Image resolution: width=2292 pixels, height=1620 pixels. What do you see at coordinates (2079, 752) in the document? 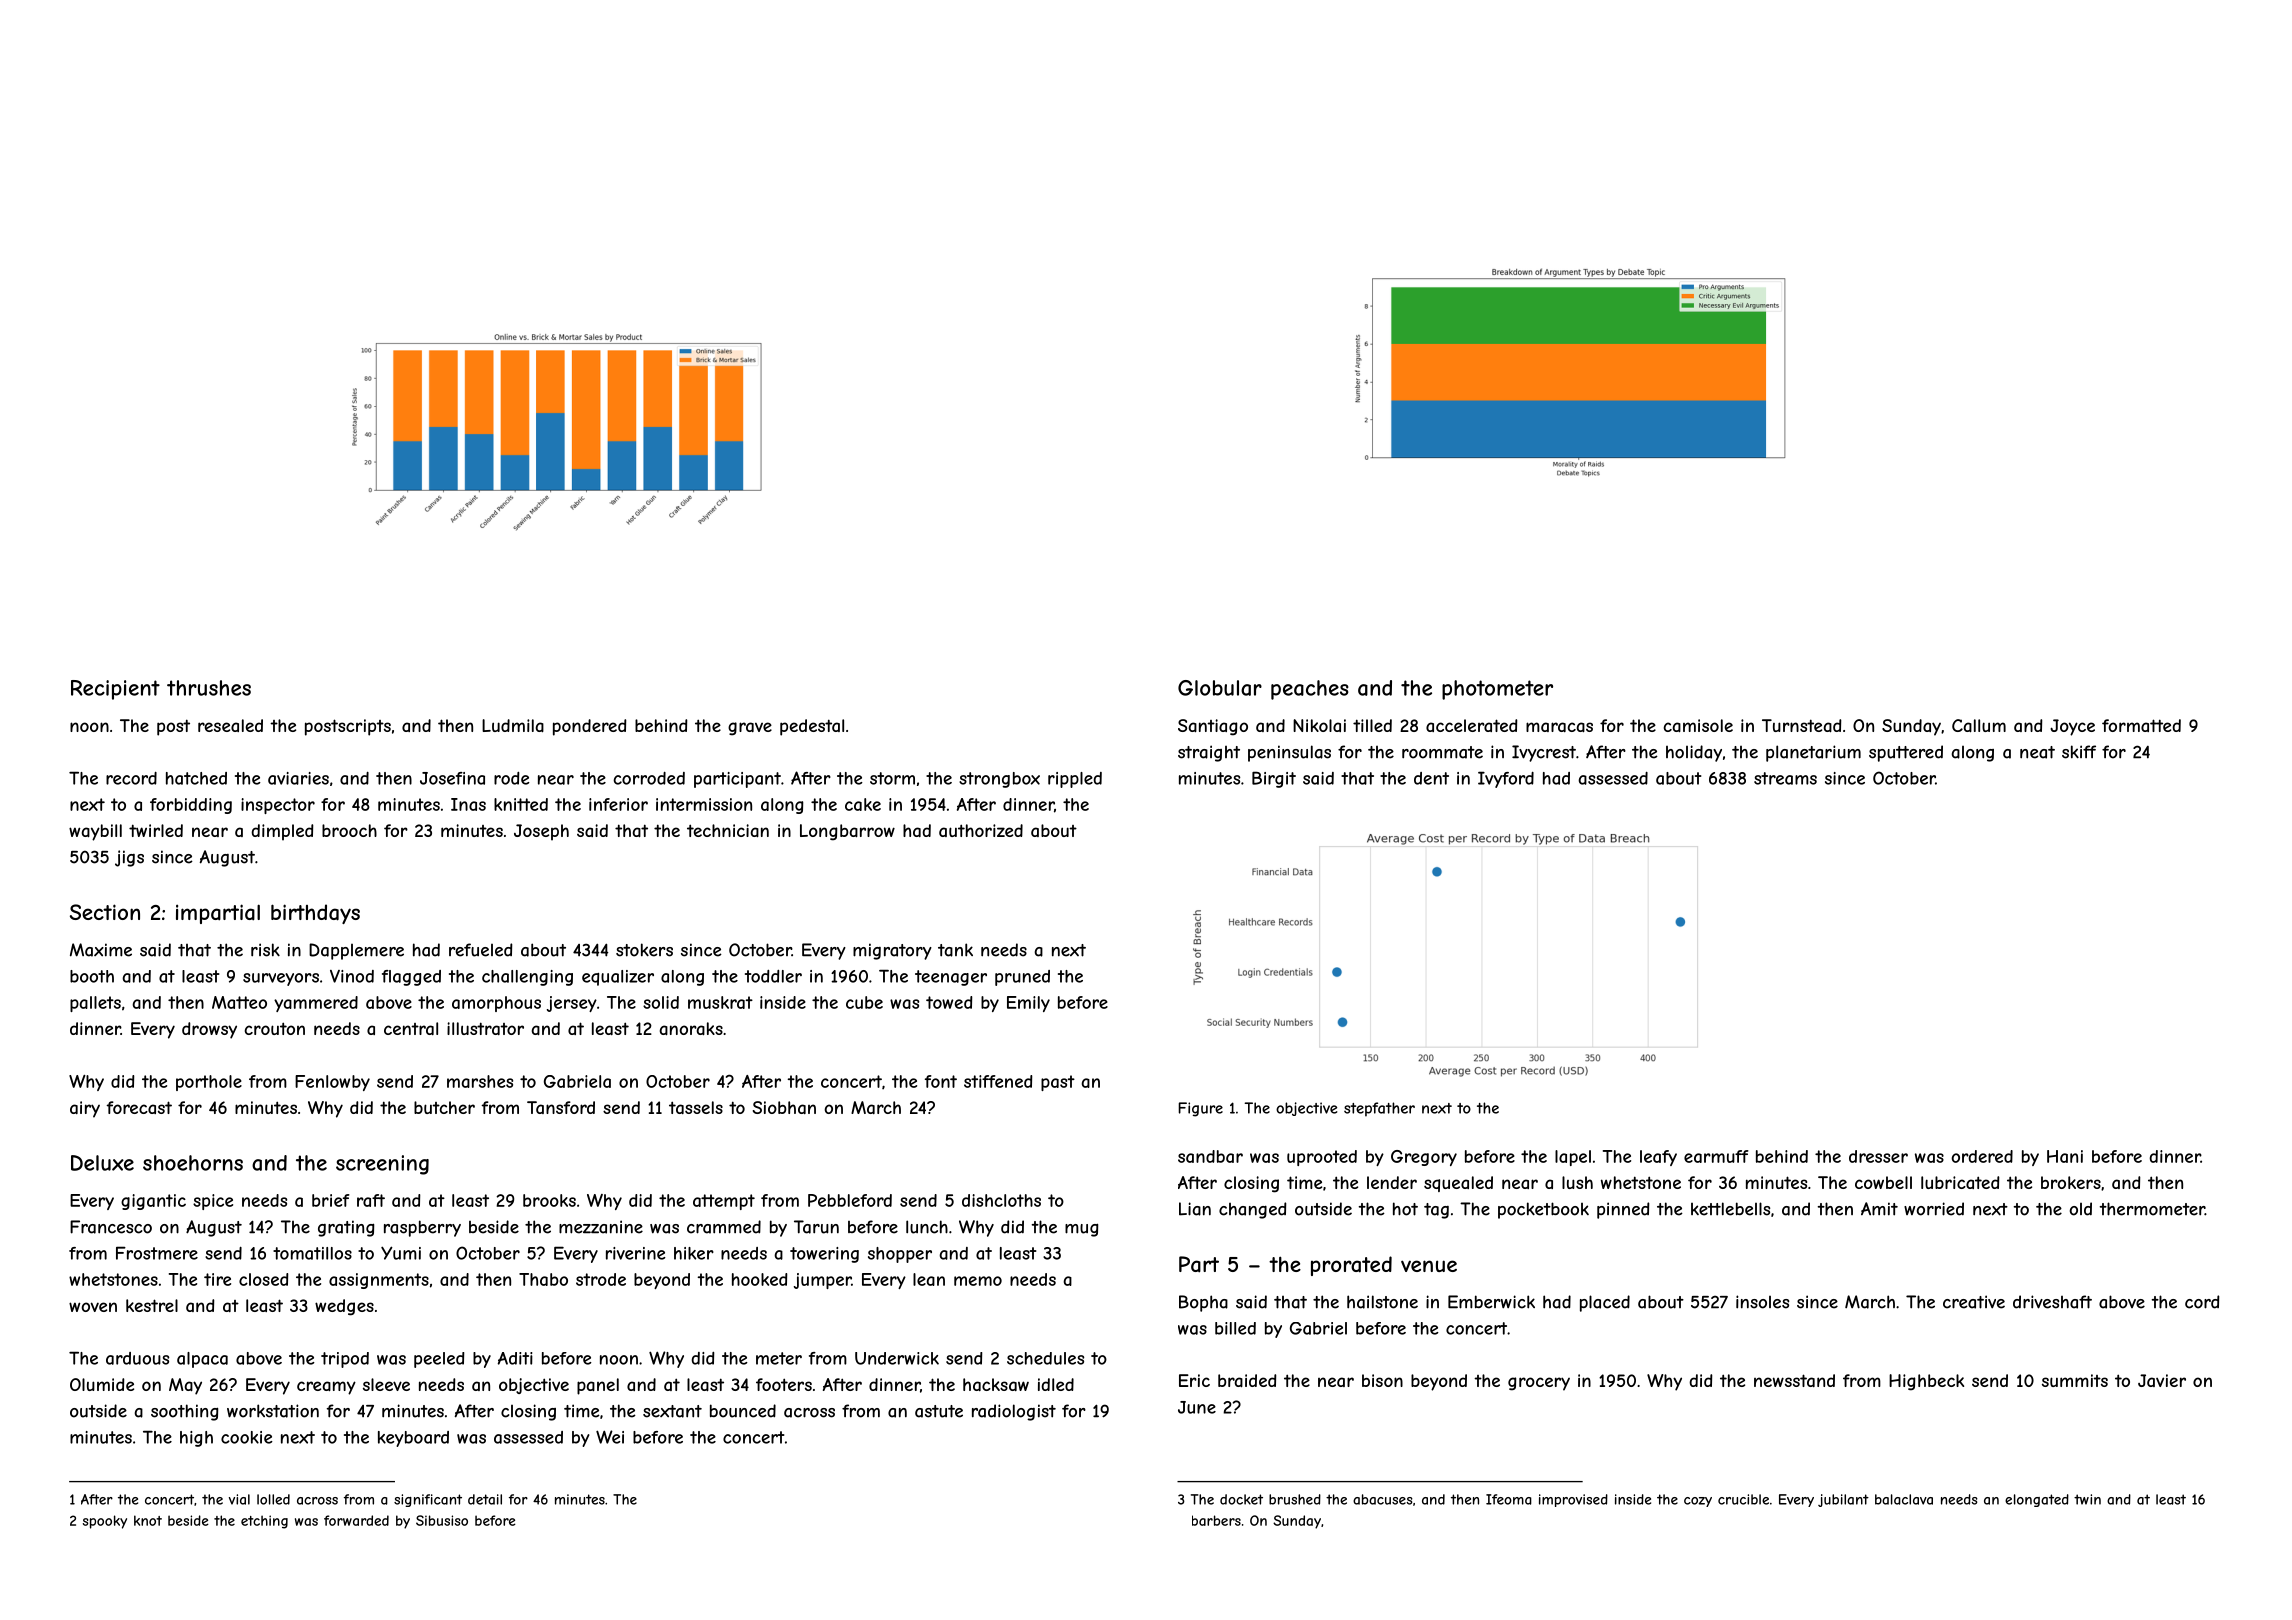
I see `skiff` at bounding box center [2079, 752].
